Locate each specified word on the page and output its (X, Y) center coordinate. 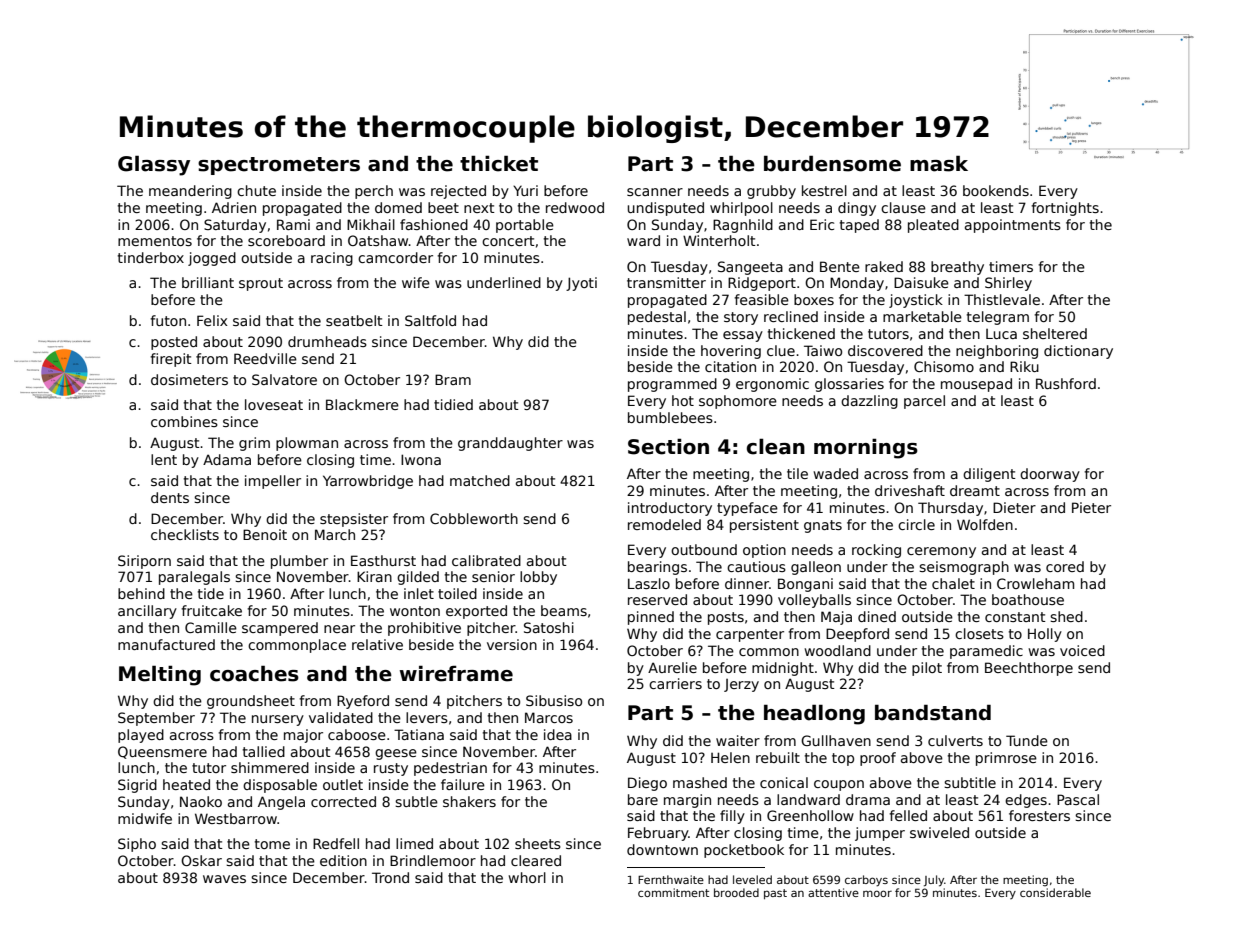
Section (668, 446)
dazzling (869, 402)
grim (254, 444)
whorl (527, 877)
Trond (390, 877)
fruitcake (211, 610)
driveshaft (910, 490)
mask (939, 163)
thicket (499, 163)
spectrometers (279, 166)
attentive (833, 892)
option (764, 551)
